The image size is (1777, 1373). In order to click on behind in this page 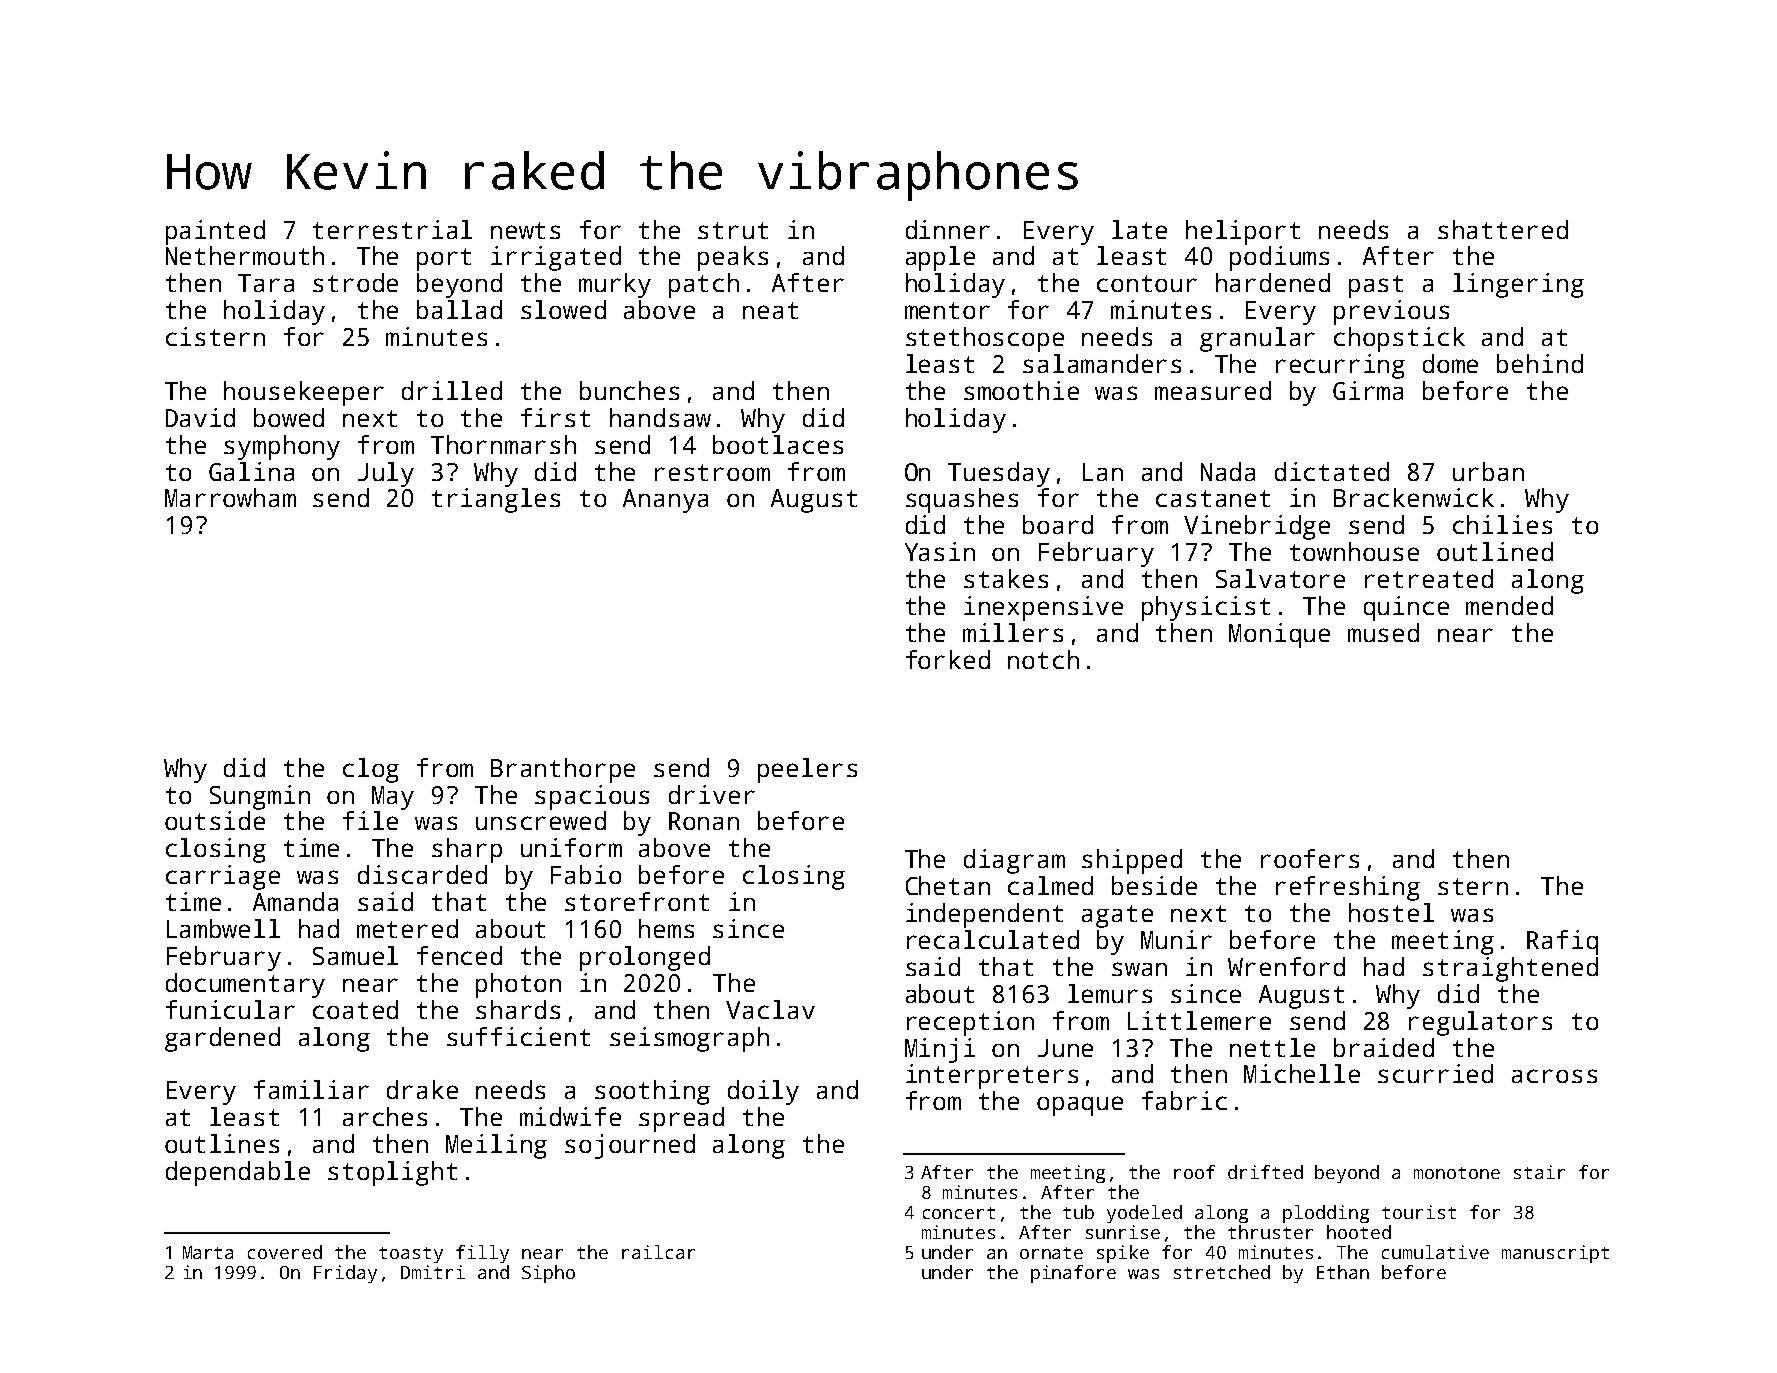, I will do `click(1540, 363)`.
